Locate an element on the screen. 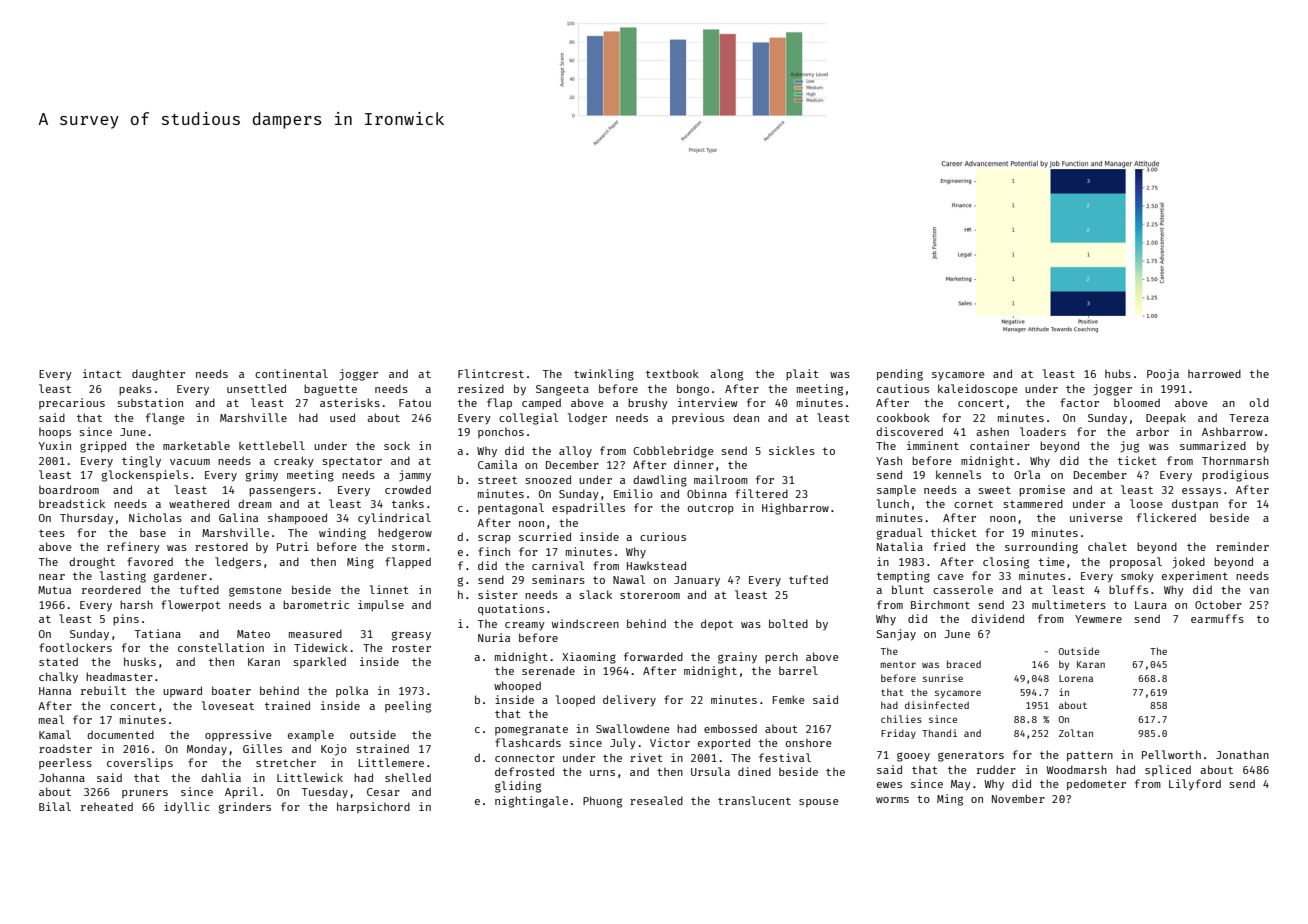 Image resolution: width=1308 pixels, height=924 pixels. precarious is located at coordinates (72, 403).
